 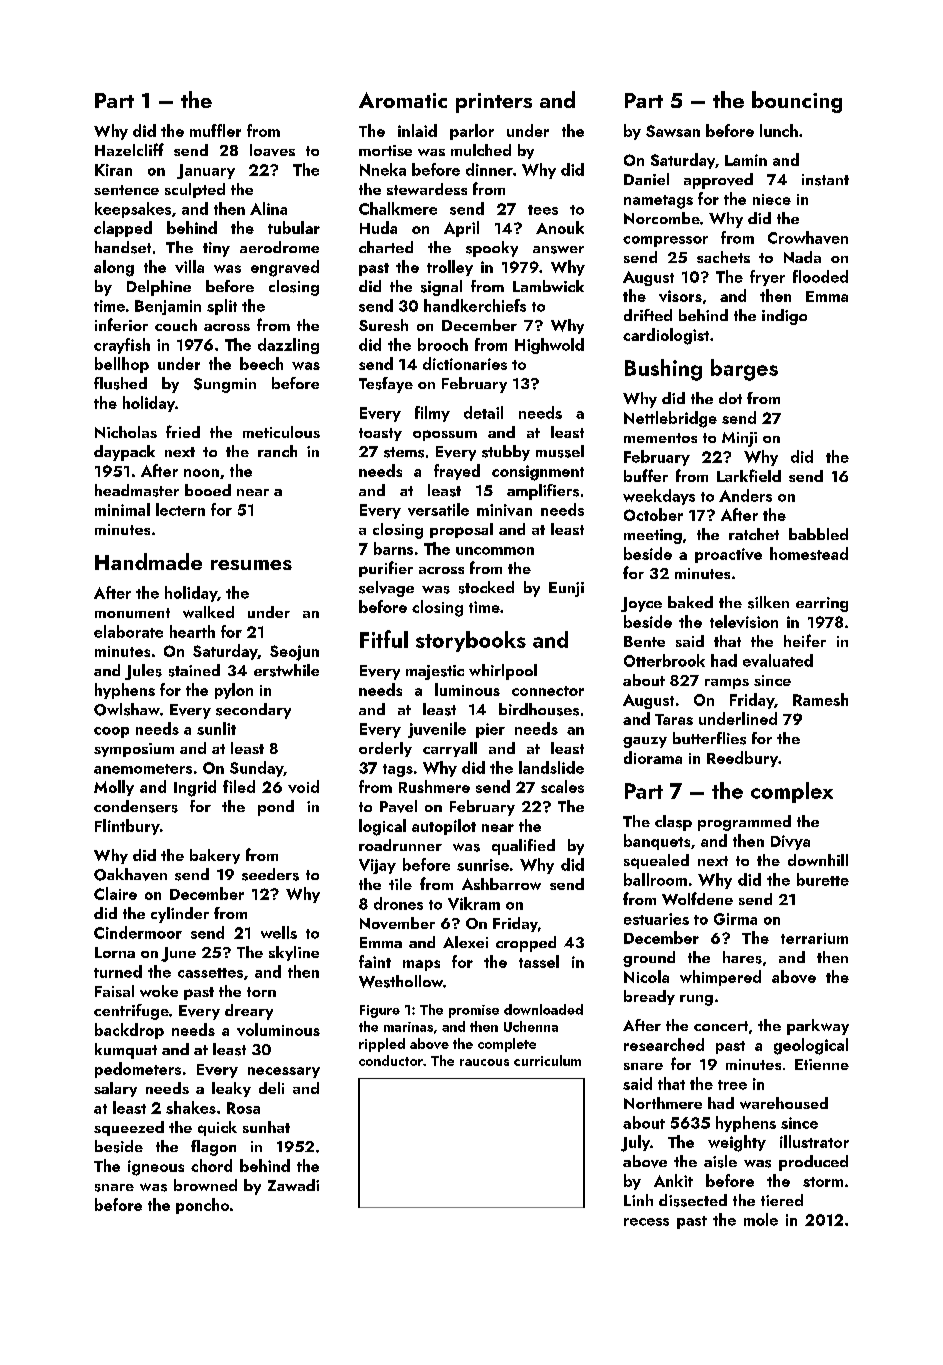 What do you see at coordinates (680, 296) in the screenshot?
I see `visors` at bounding box center [680, 296].
